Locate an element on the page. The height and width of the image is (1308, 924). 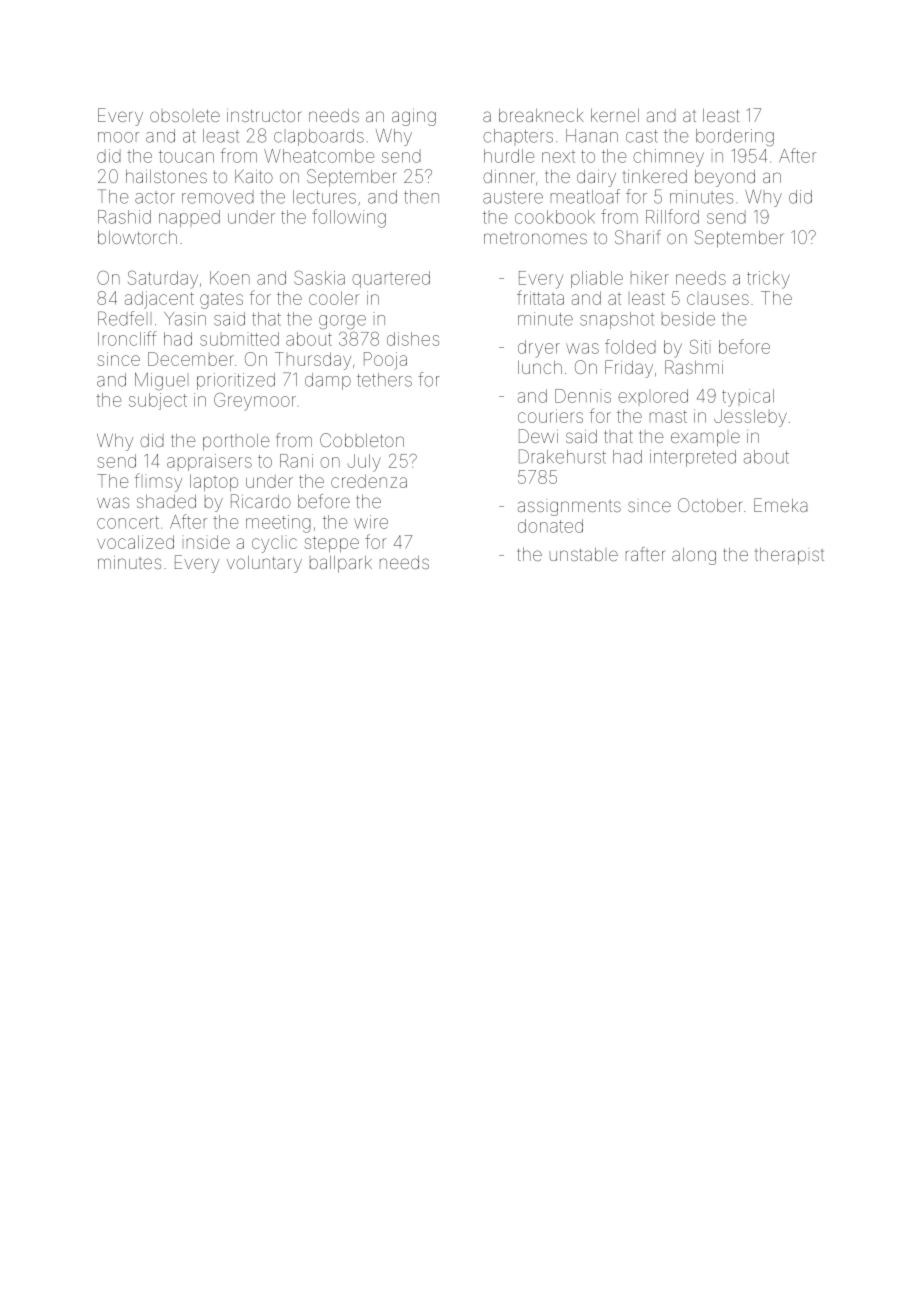
frittata is located at coordinates (540, 297).
